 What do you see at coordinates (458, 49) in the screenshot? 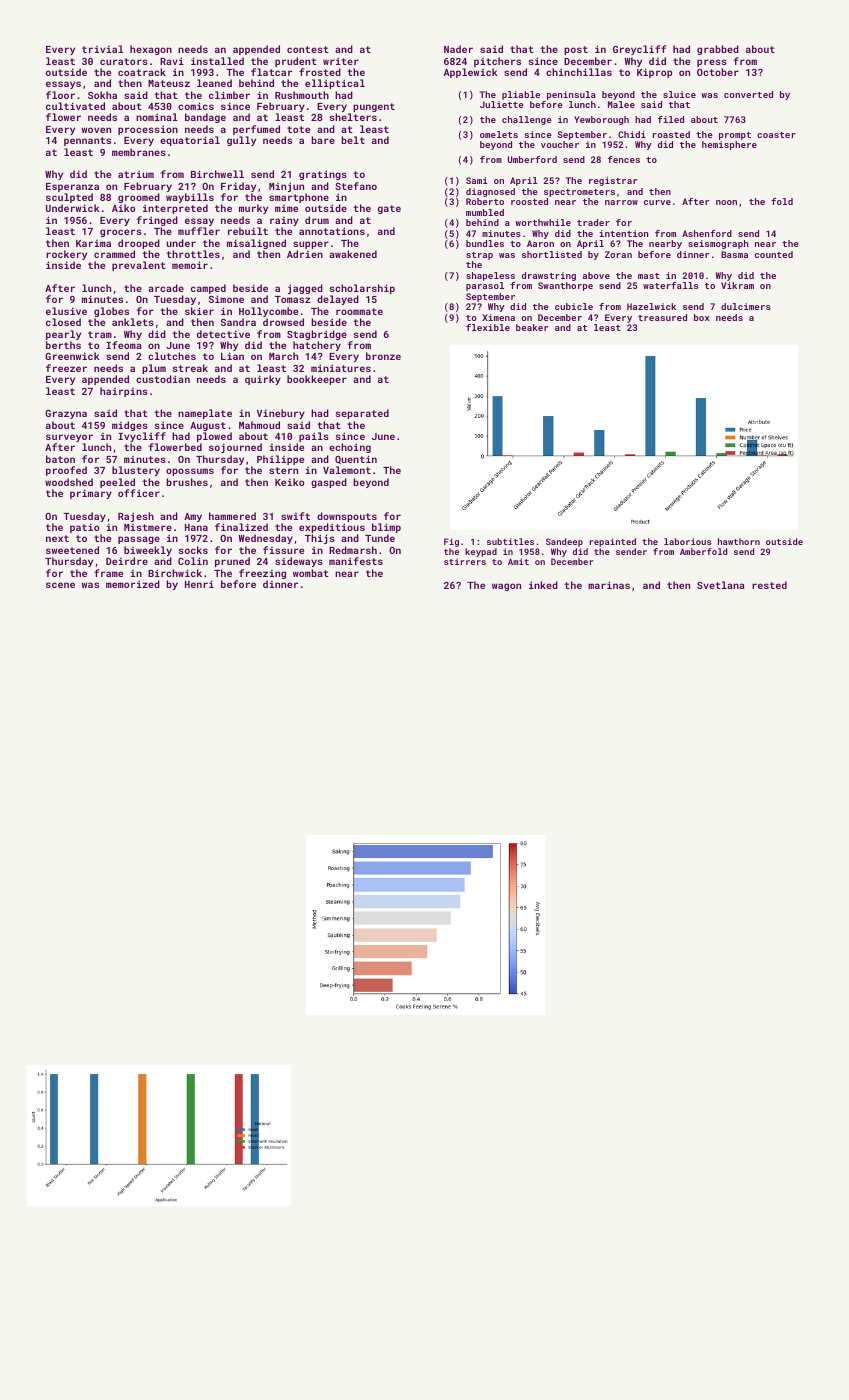
I see `Nader` at bounding box center [458, 49].
